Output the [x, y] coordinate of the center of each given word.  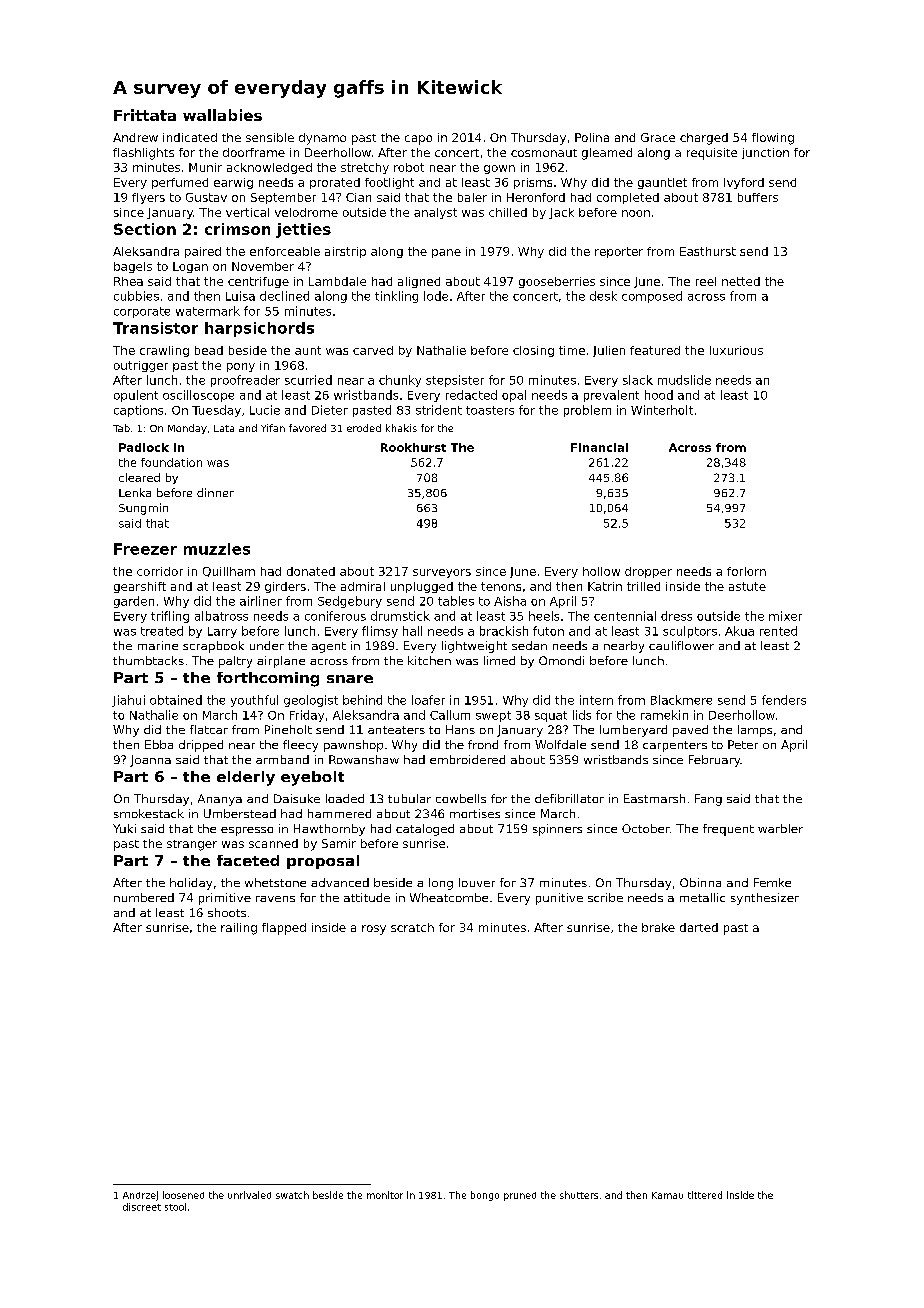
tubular [409, 798]
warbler [780, 828]
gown [499, 169]
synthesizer [765, 899]
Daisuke [297, 798]
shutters [579, 1195]
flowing [773, 139]
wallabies [222, 115]
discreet [142, 1207]
